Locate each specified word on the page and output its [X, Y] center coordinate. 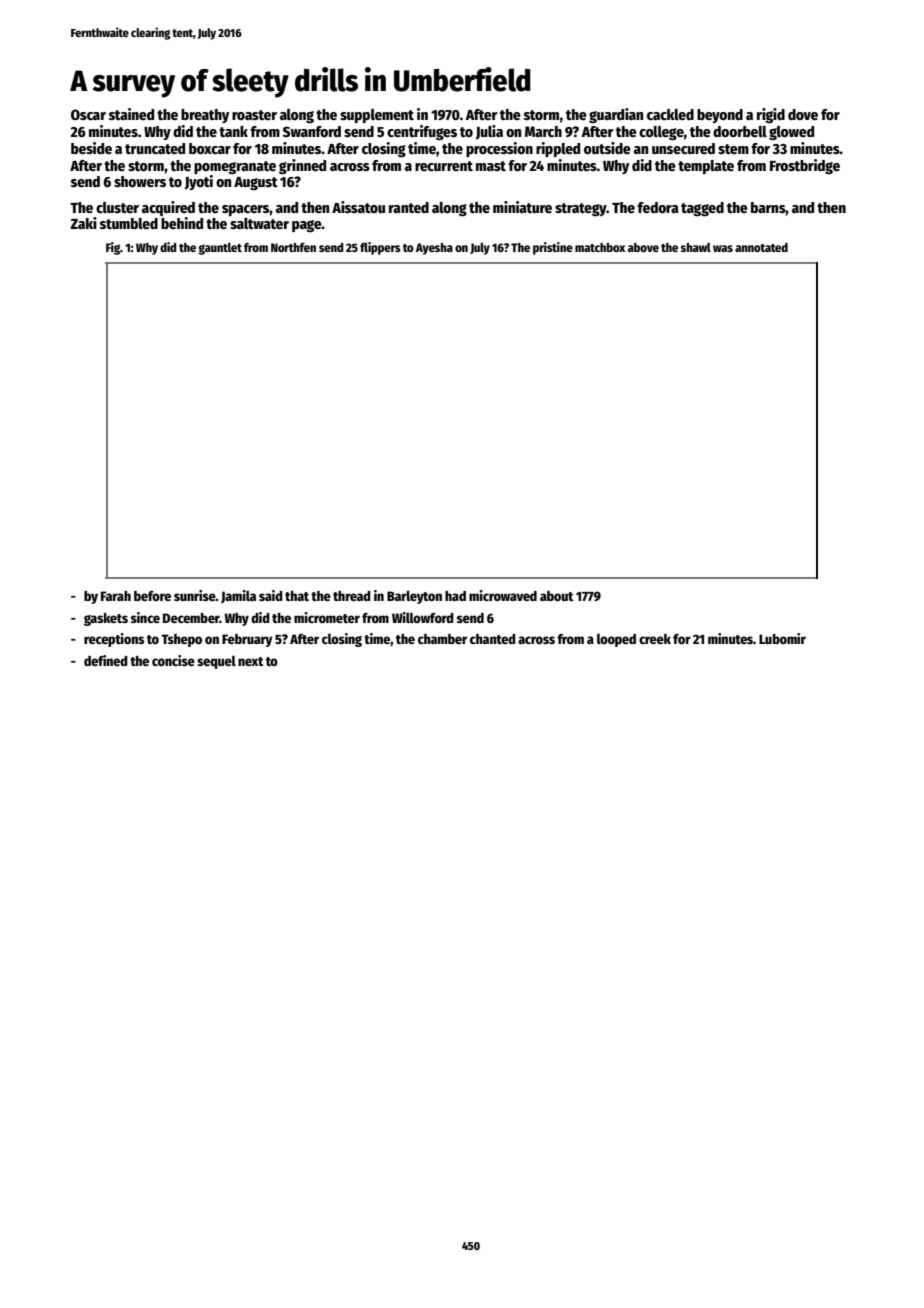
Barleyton [414, 597]
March [543, 131]
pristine [553, 248]
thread [352, 596]
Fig [113, 248]
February [247, 640]
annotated [761, 247]
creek [655, 639]
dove [803, 114]
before [152, 596]
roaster [254, 115]
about [557, 596]
